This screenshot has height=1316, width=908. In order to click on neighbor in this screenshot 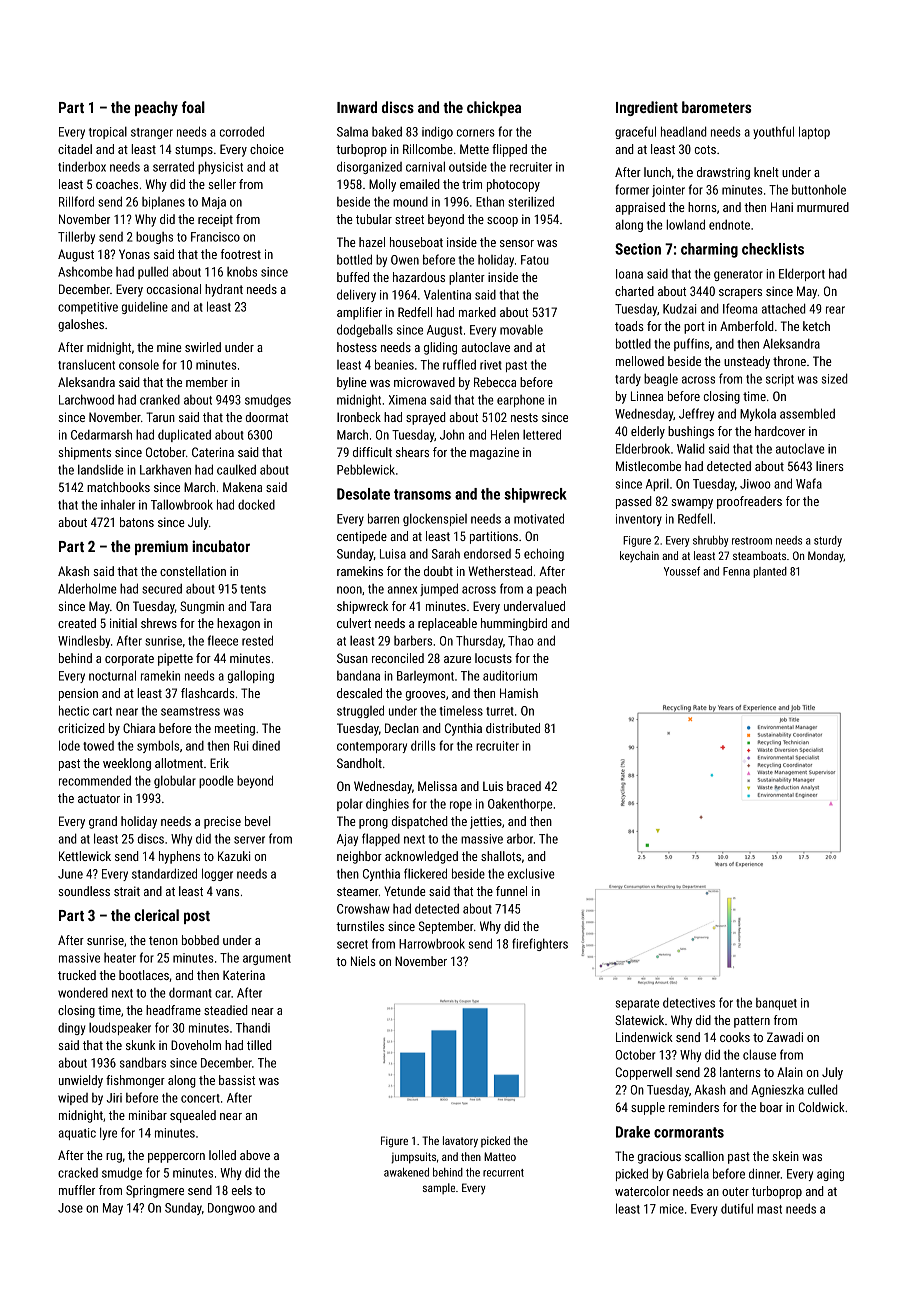, I will do `click(359, 857)`.
